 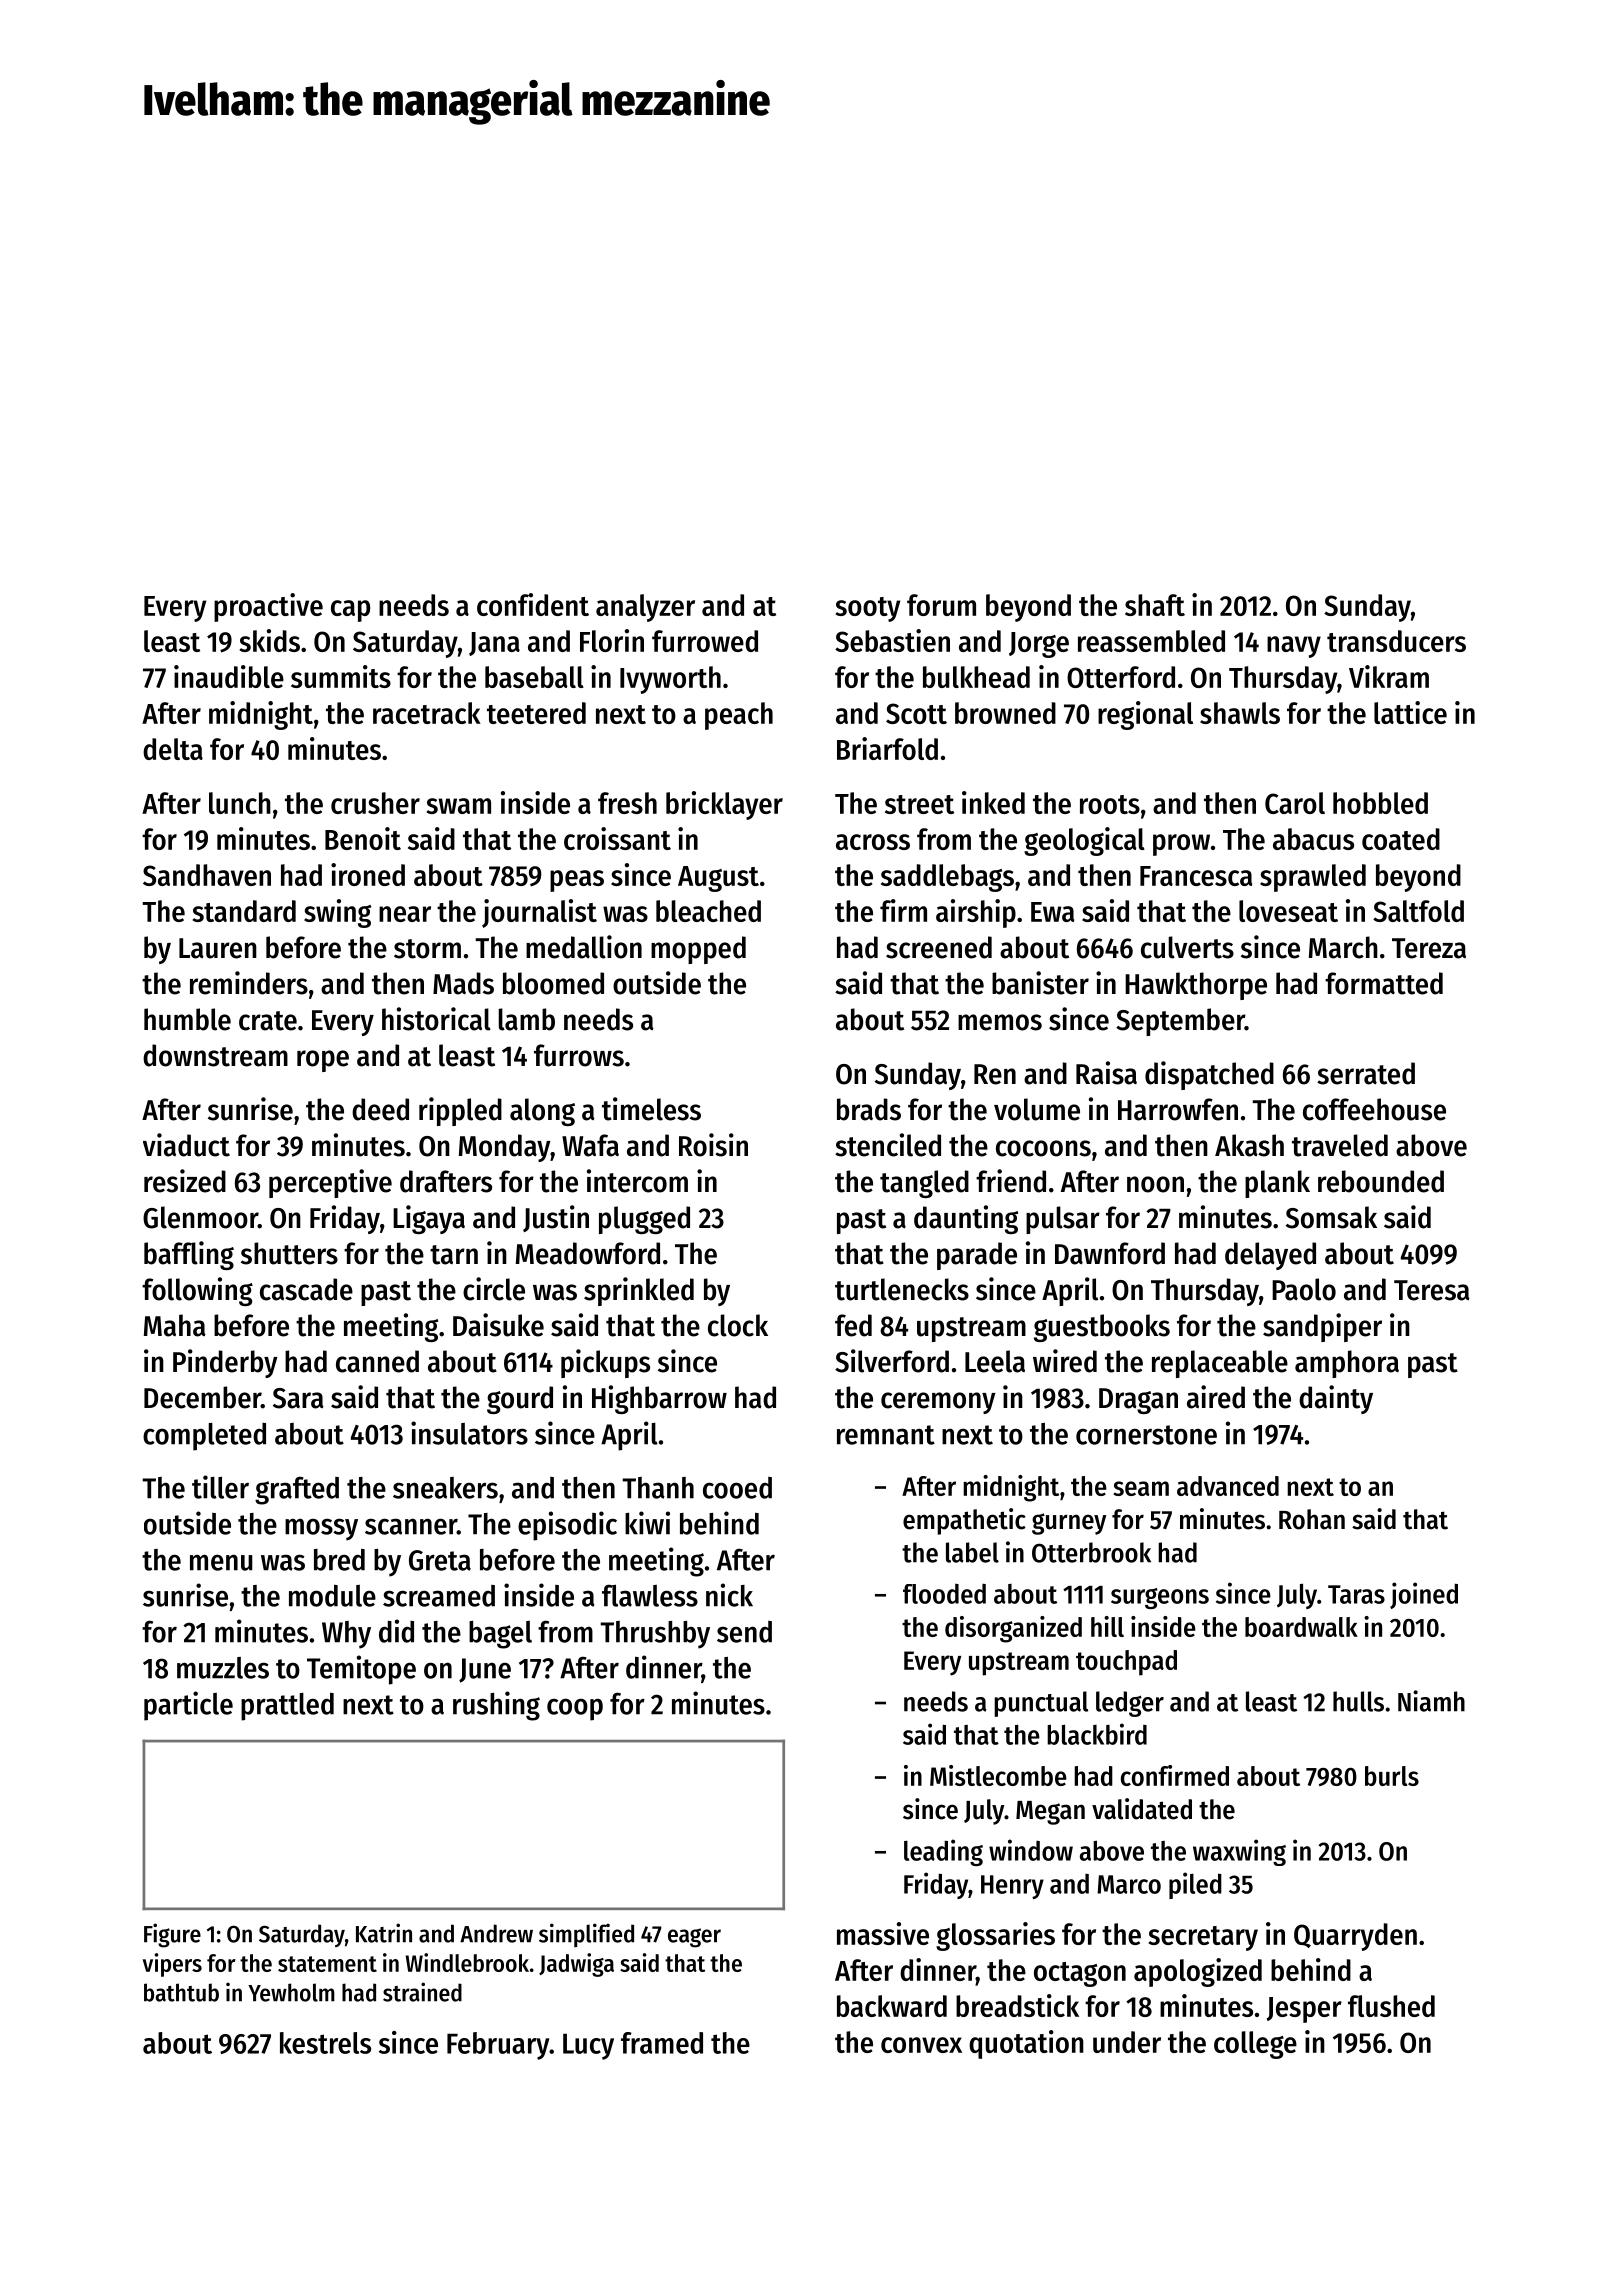 I want to click on Quarryden, so click(x=1355, y=1937).
